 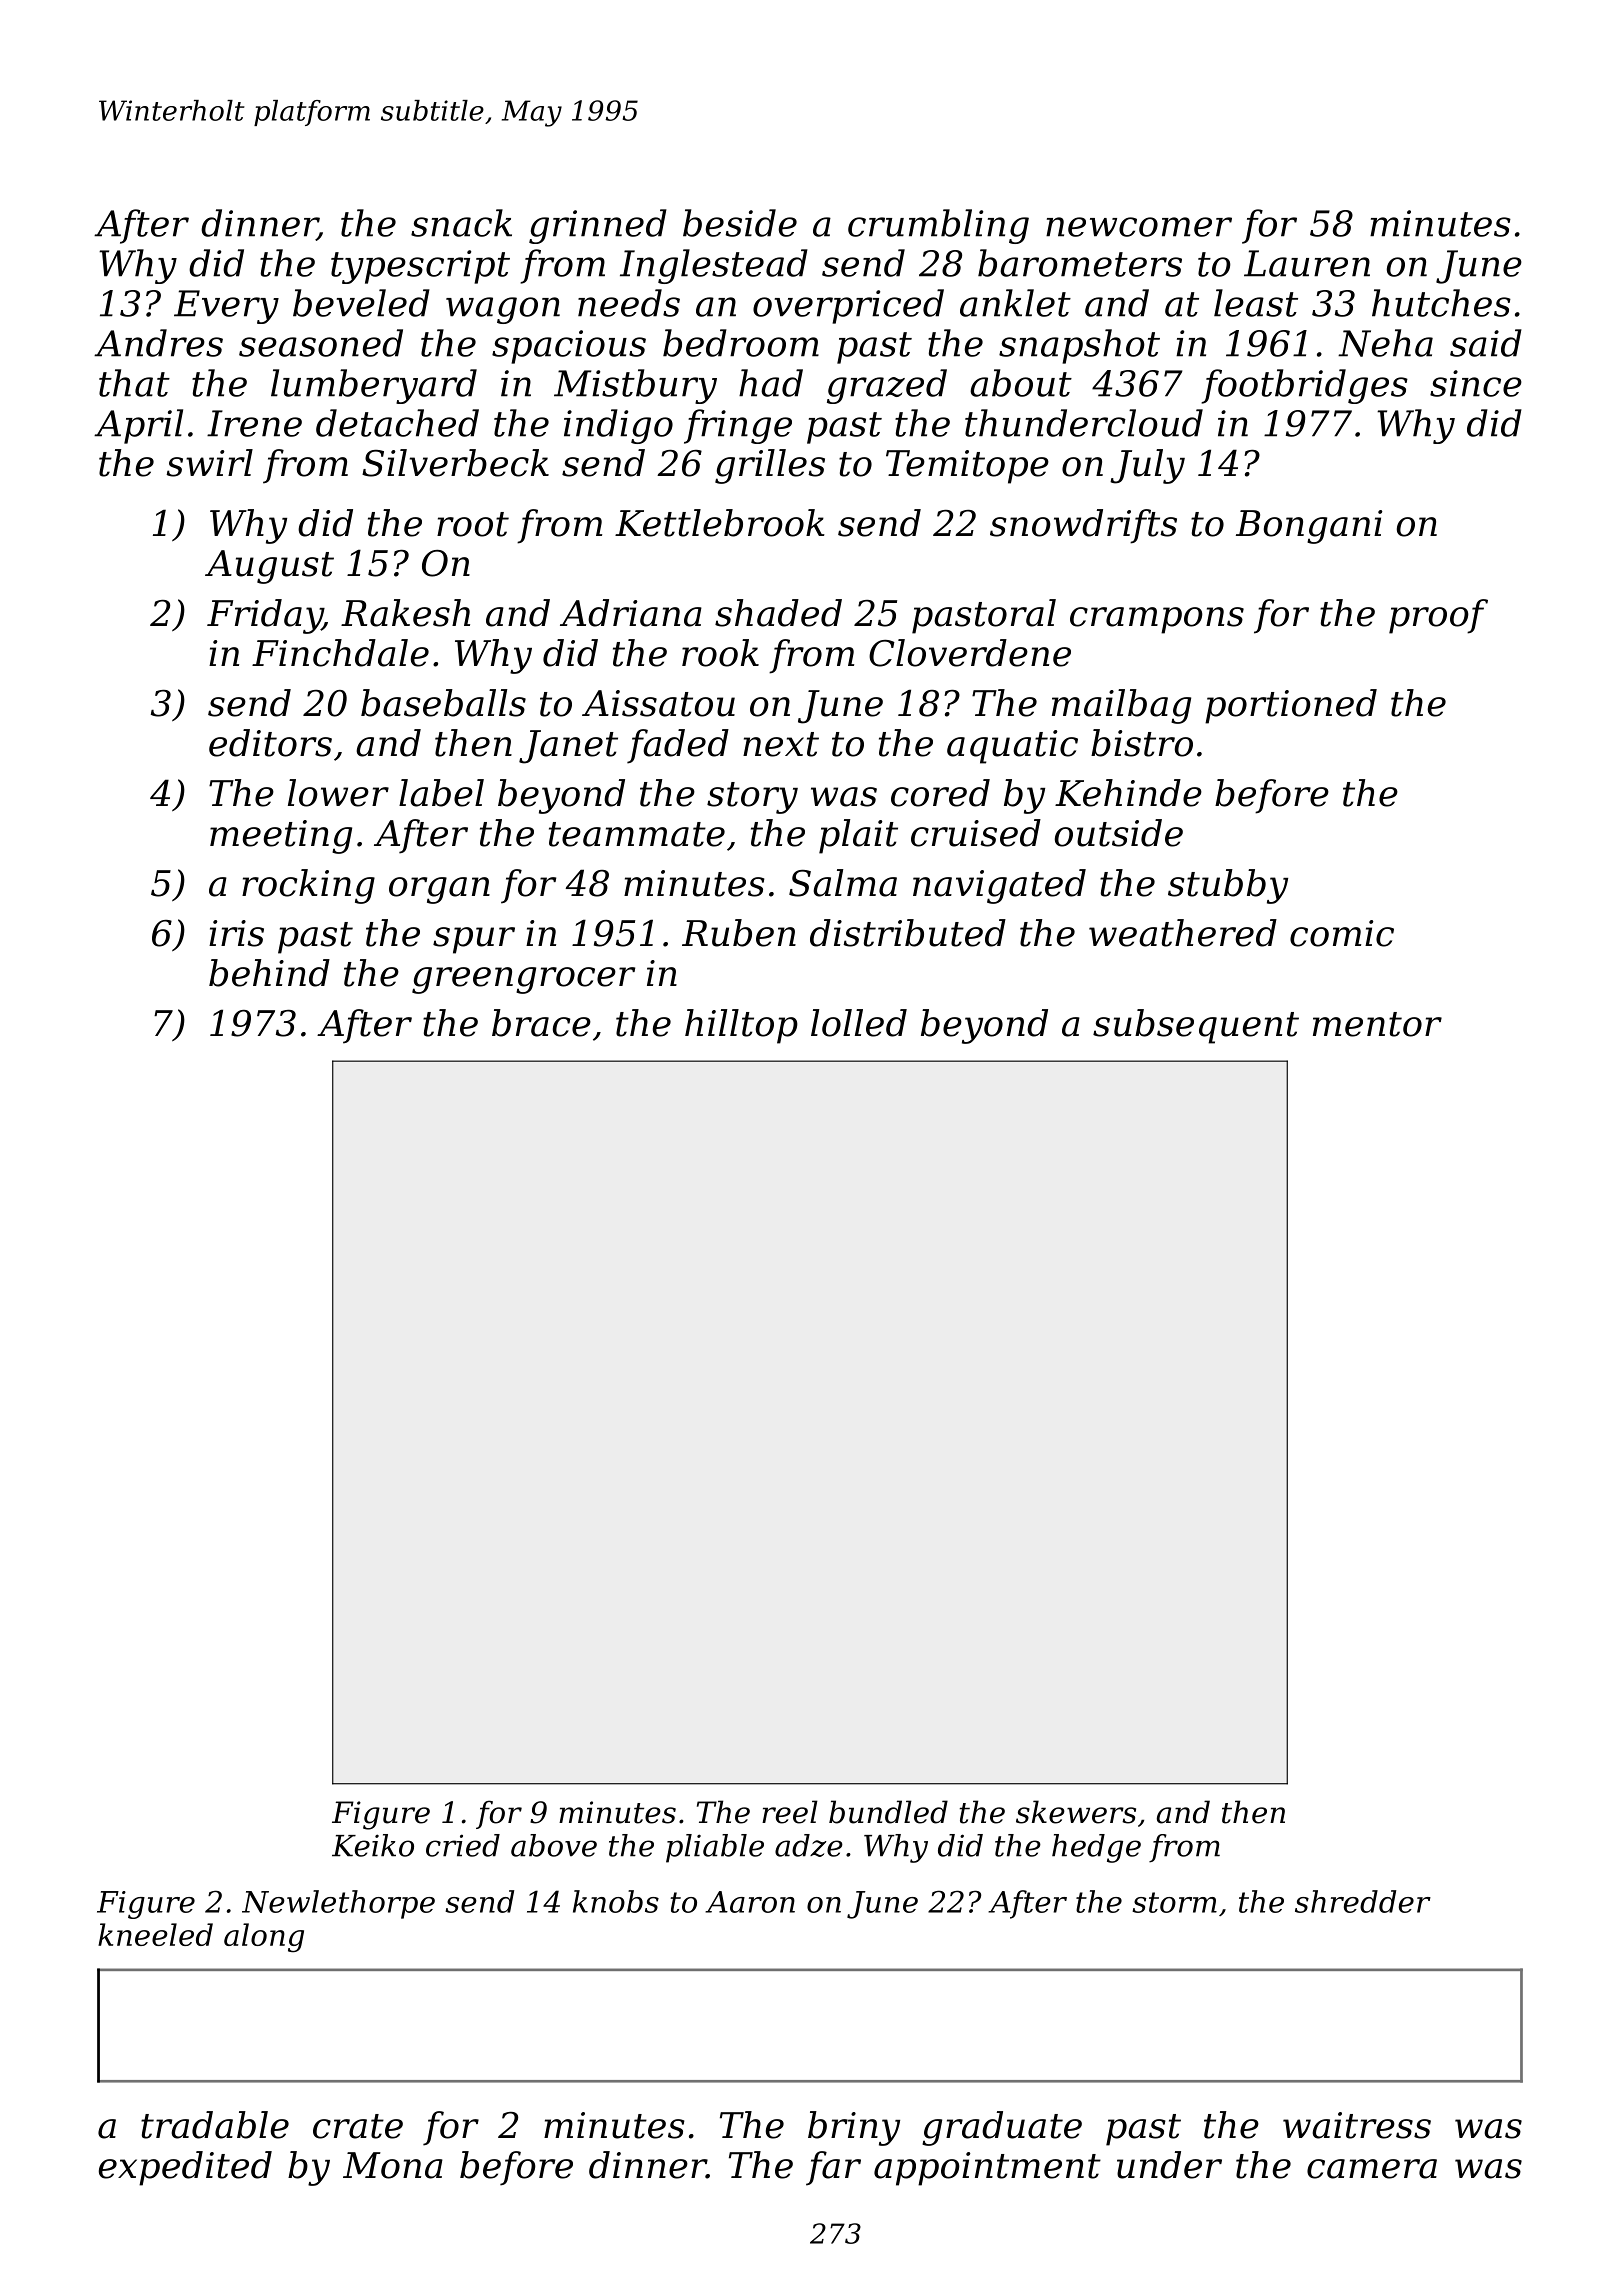 I want to click on hutches, so click(x=1441, y=303).
